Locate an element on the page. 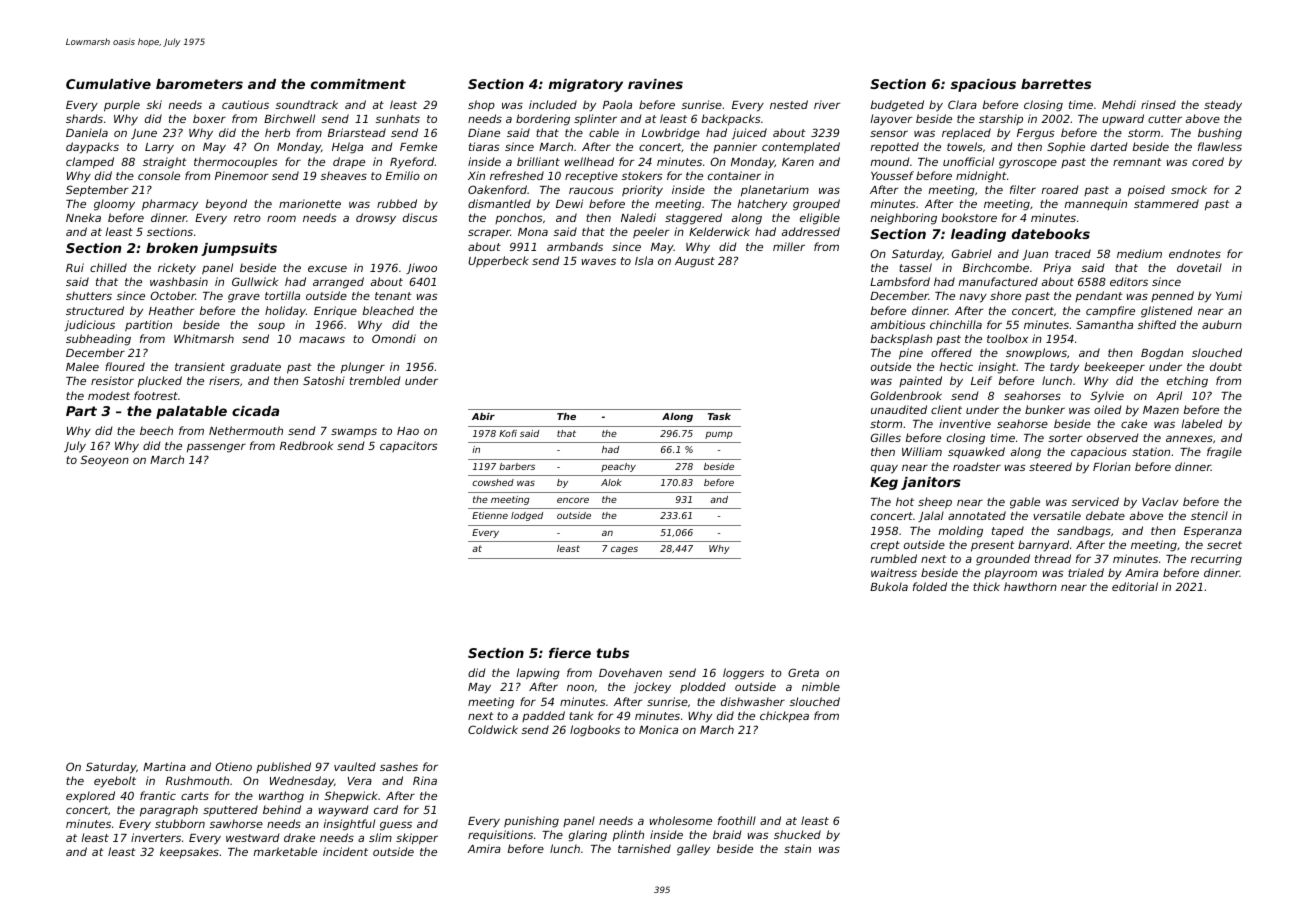 This image has width=1308, height=924. nimble is located at coordinates (821, 686).
